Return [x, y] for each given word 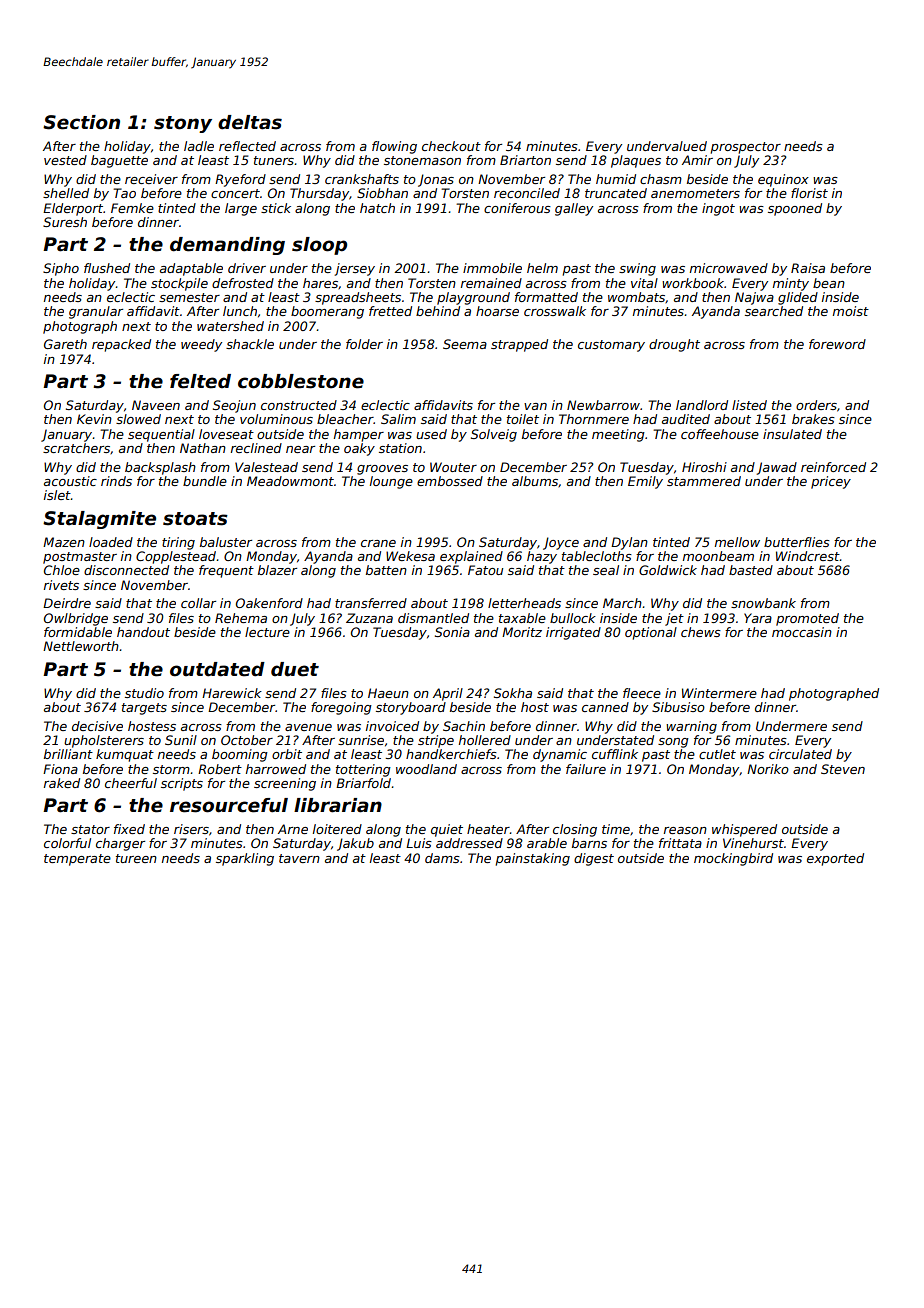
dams [442, 858]
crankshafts [362, 179]
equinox [783, 180]
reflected [247, 146]
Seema [465, 344]
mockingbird [733, 859]
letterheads [524, 603]
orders [816, 405]
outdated [217, 669]
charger [120, 844]
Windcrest [808, 556]
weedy [201, 345]
